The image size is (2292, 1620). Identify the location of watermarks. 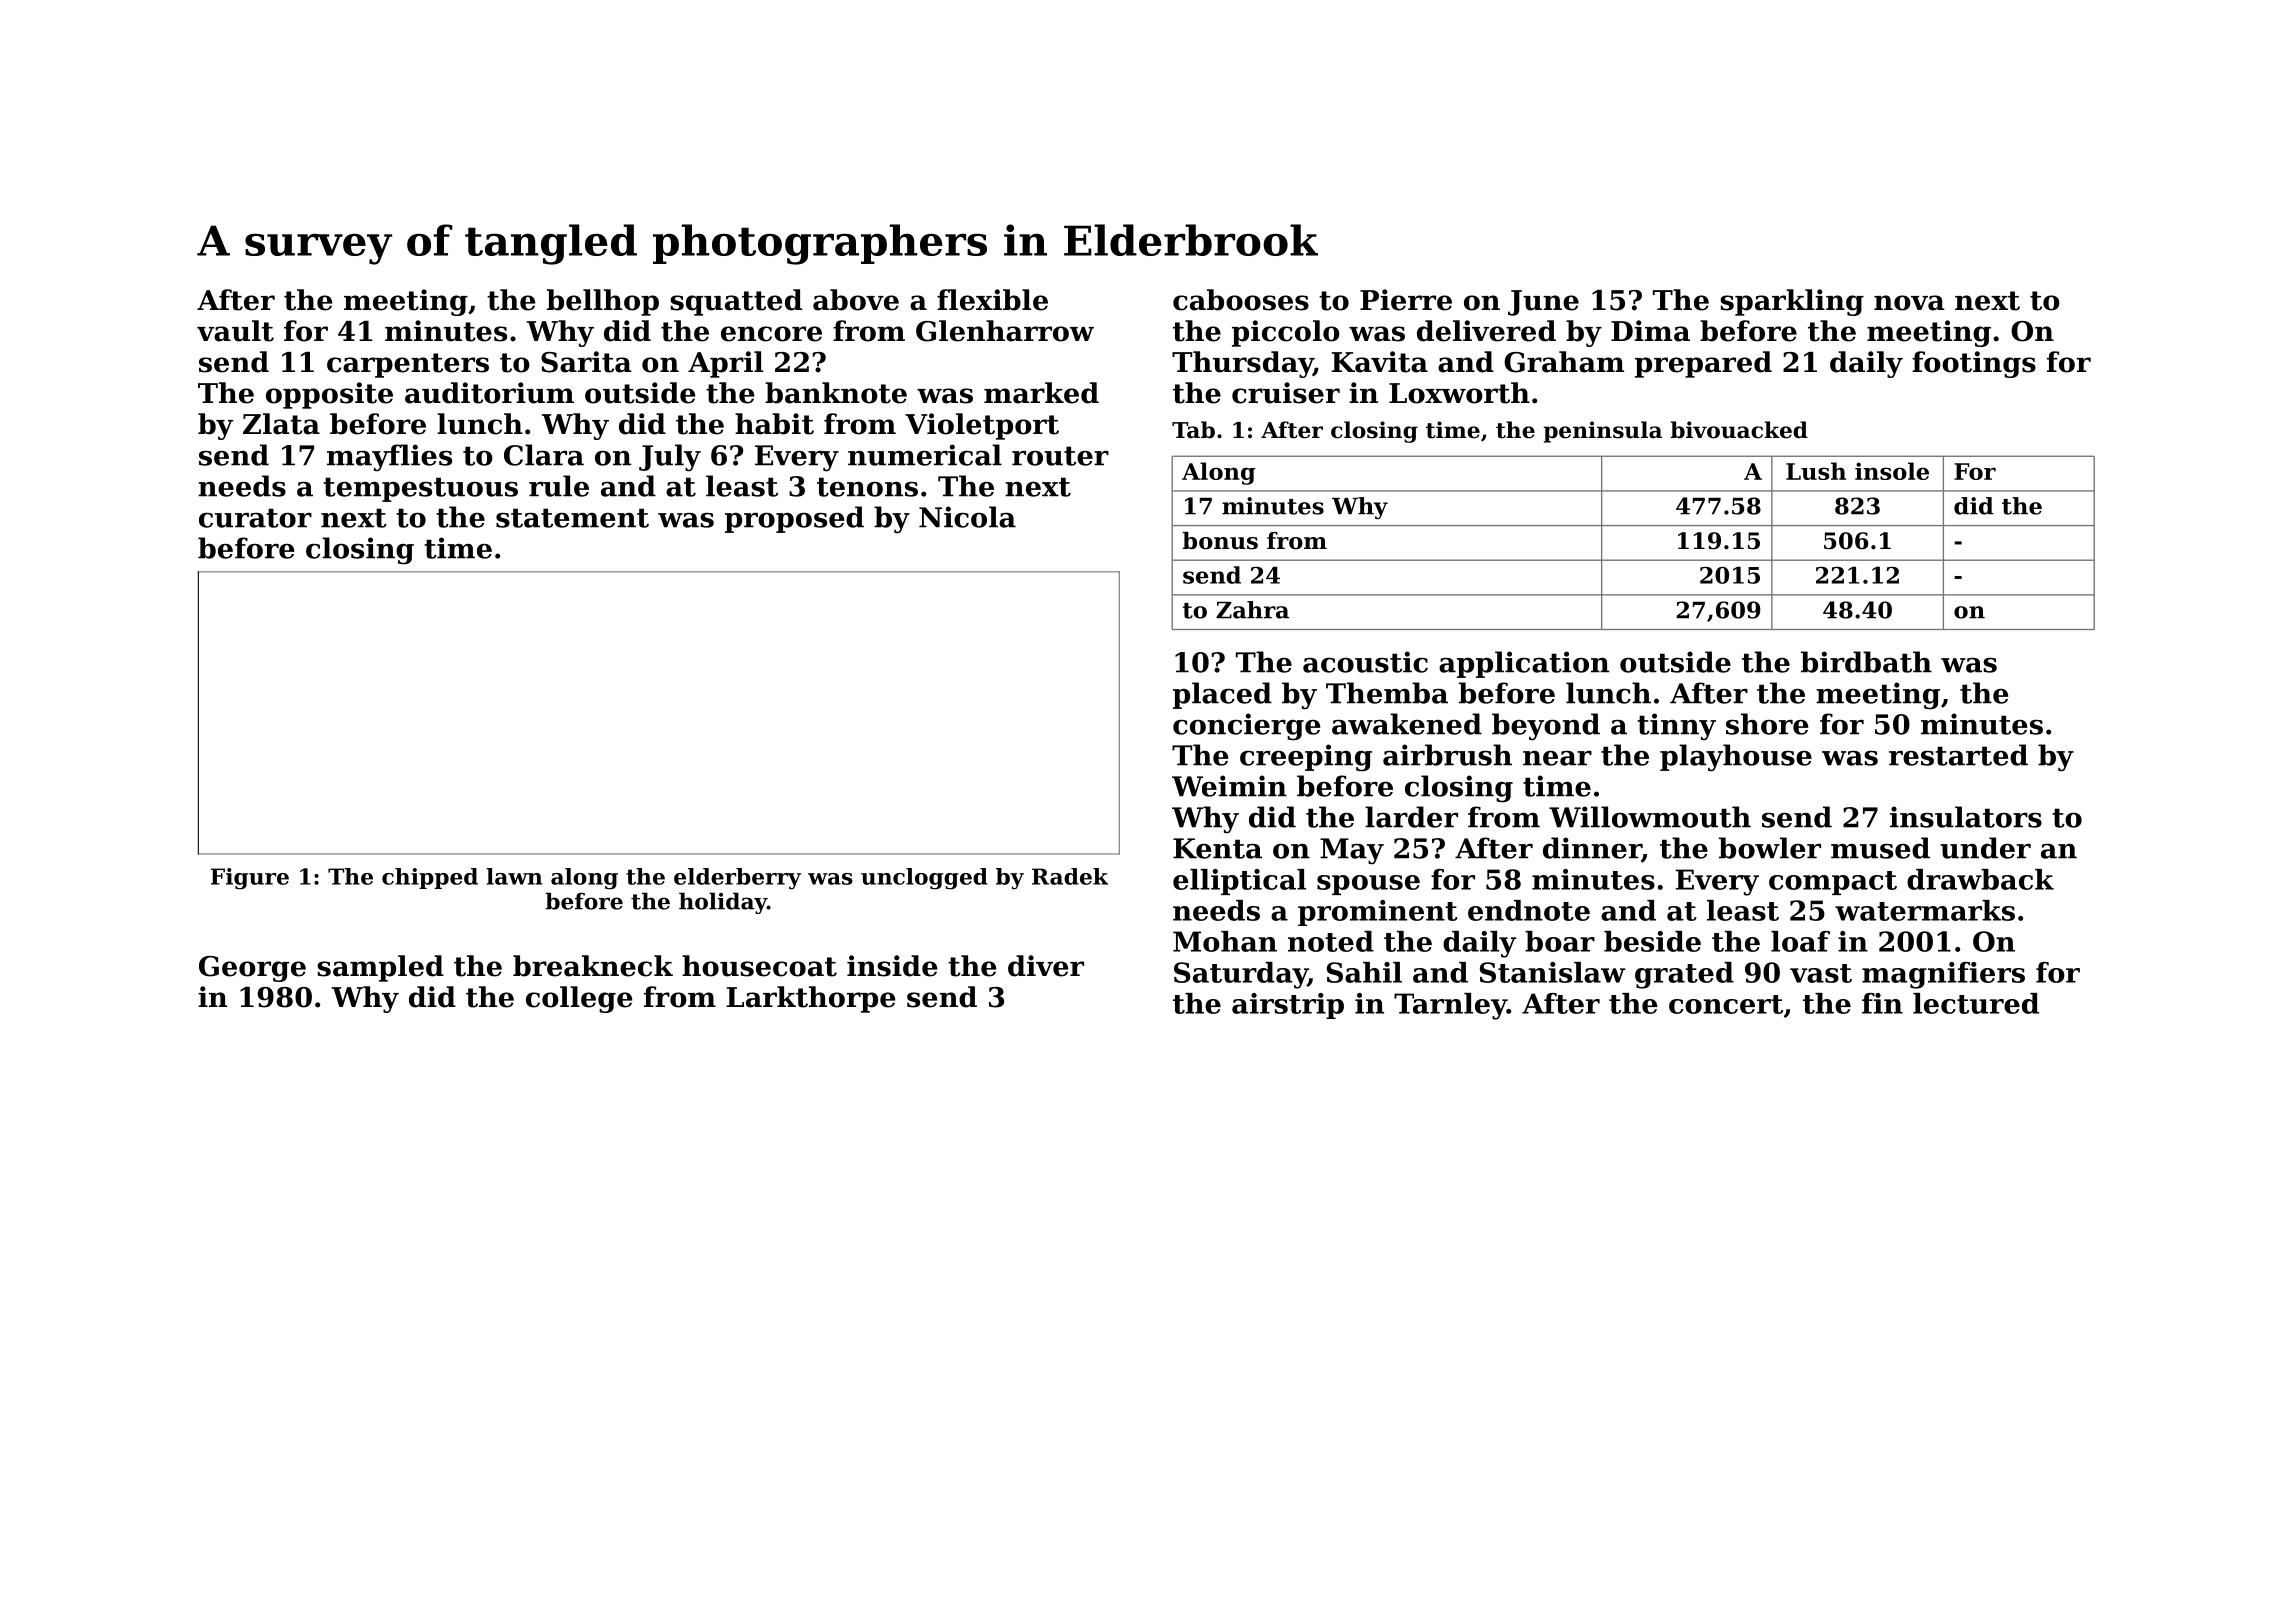
(1925, 910).
